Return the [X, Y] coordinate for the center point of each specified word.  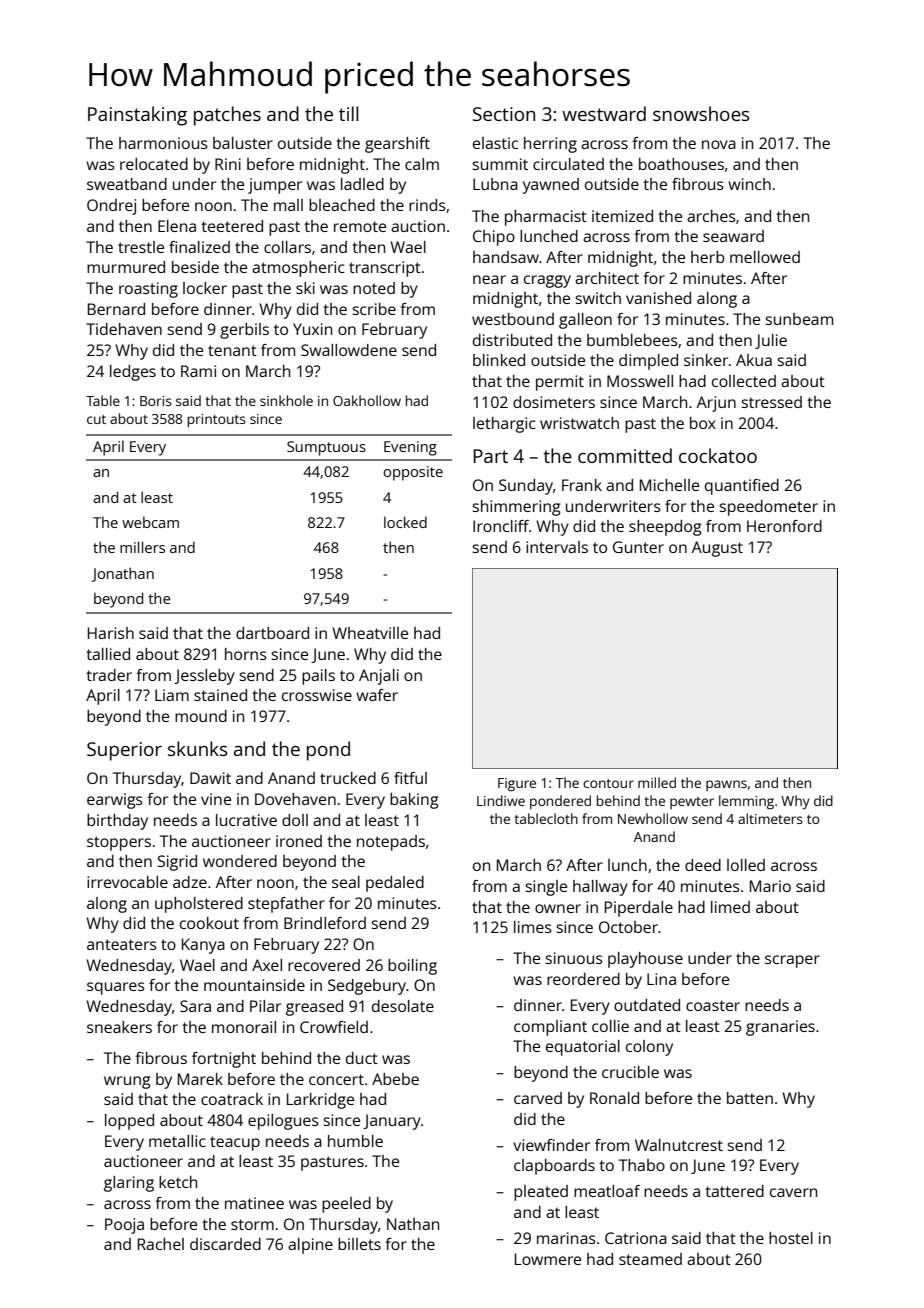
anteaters [122, 944]
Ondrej [111, 207]
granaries [780, 1028]
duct [362, 1058]
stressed [771, 402]
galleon [585, 321]
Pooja [124, 1226]
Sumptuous [326, 448]
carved [538, 1098]
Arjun [716, 404]
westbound [513, 319]
